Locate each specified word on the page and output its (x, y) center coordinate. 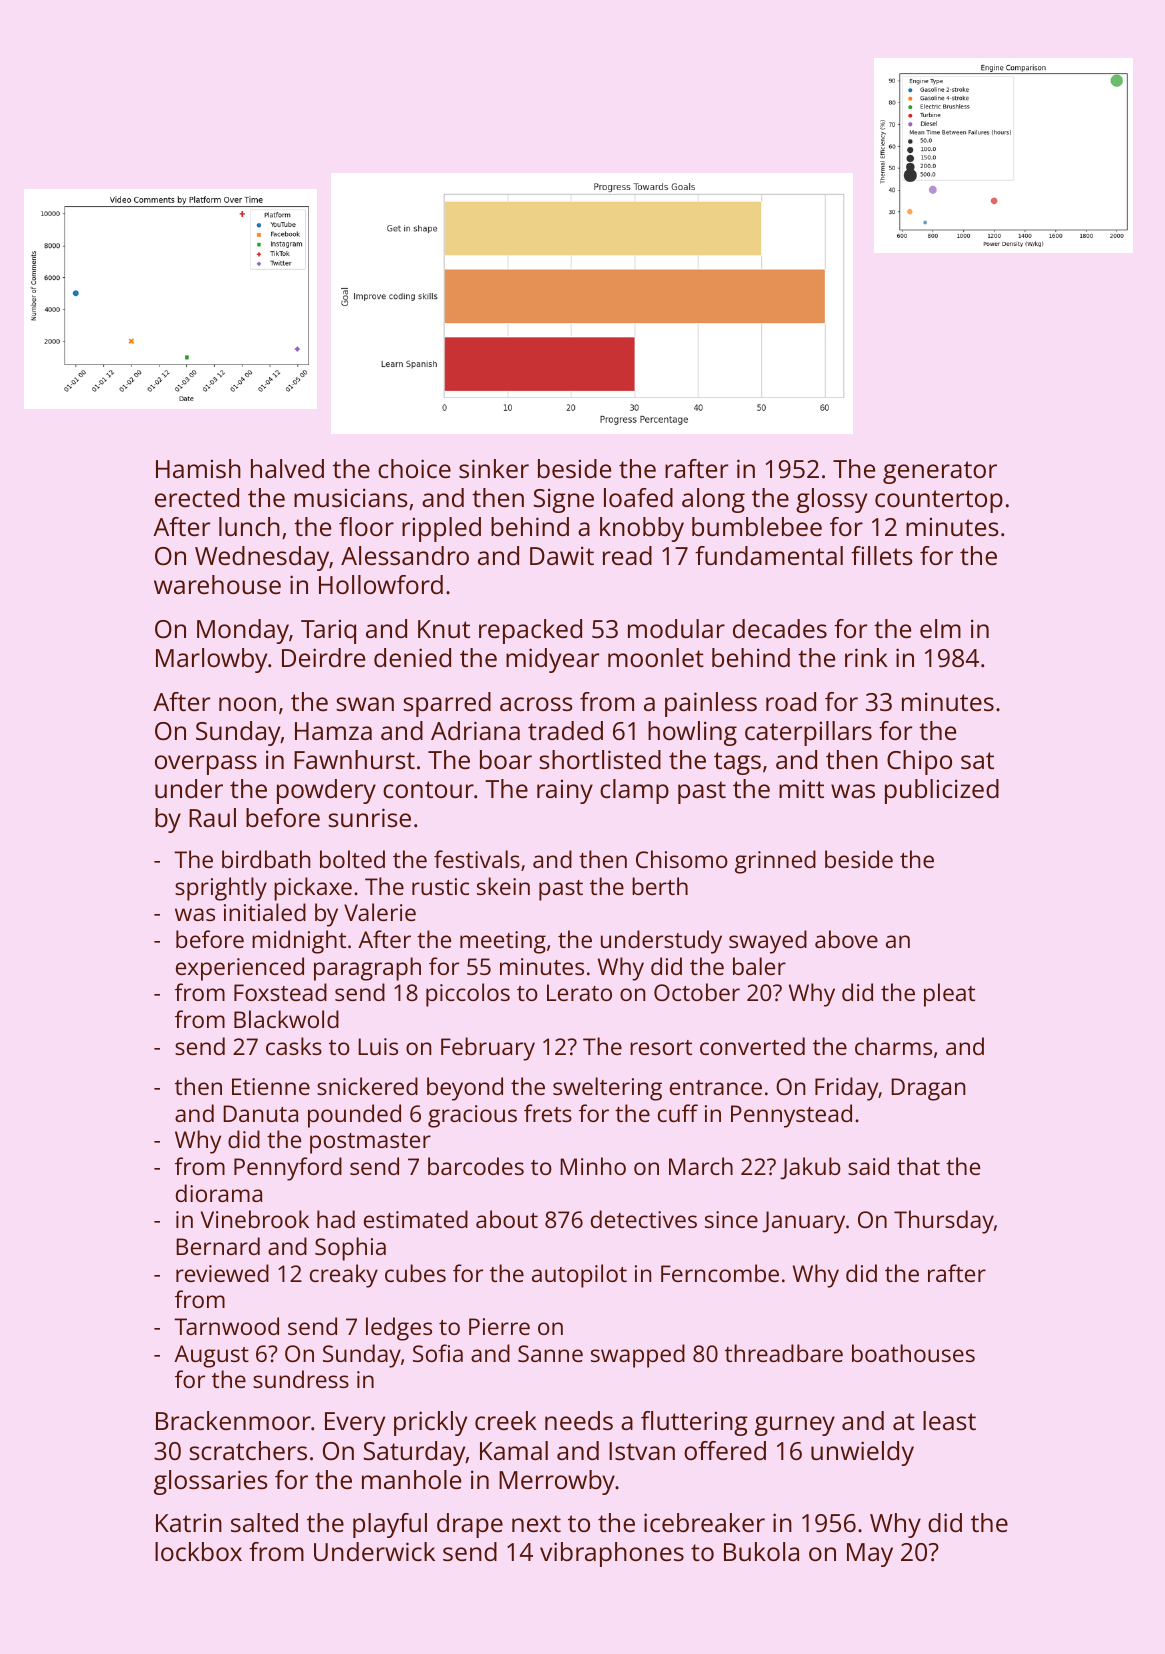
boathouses (913, 1353)
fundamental (769, 555)
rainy (565, 791)
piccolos (468, 995)
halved (287, 468)
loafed (638, 497)
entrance (716, 1087)
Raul (212, 817)
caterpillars (808, 733)
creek (506, 1420)
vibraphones (612, 1554)
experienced (240, 969)
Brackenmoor (233, 1420)
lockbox (198, 1551)
